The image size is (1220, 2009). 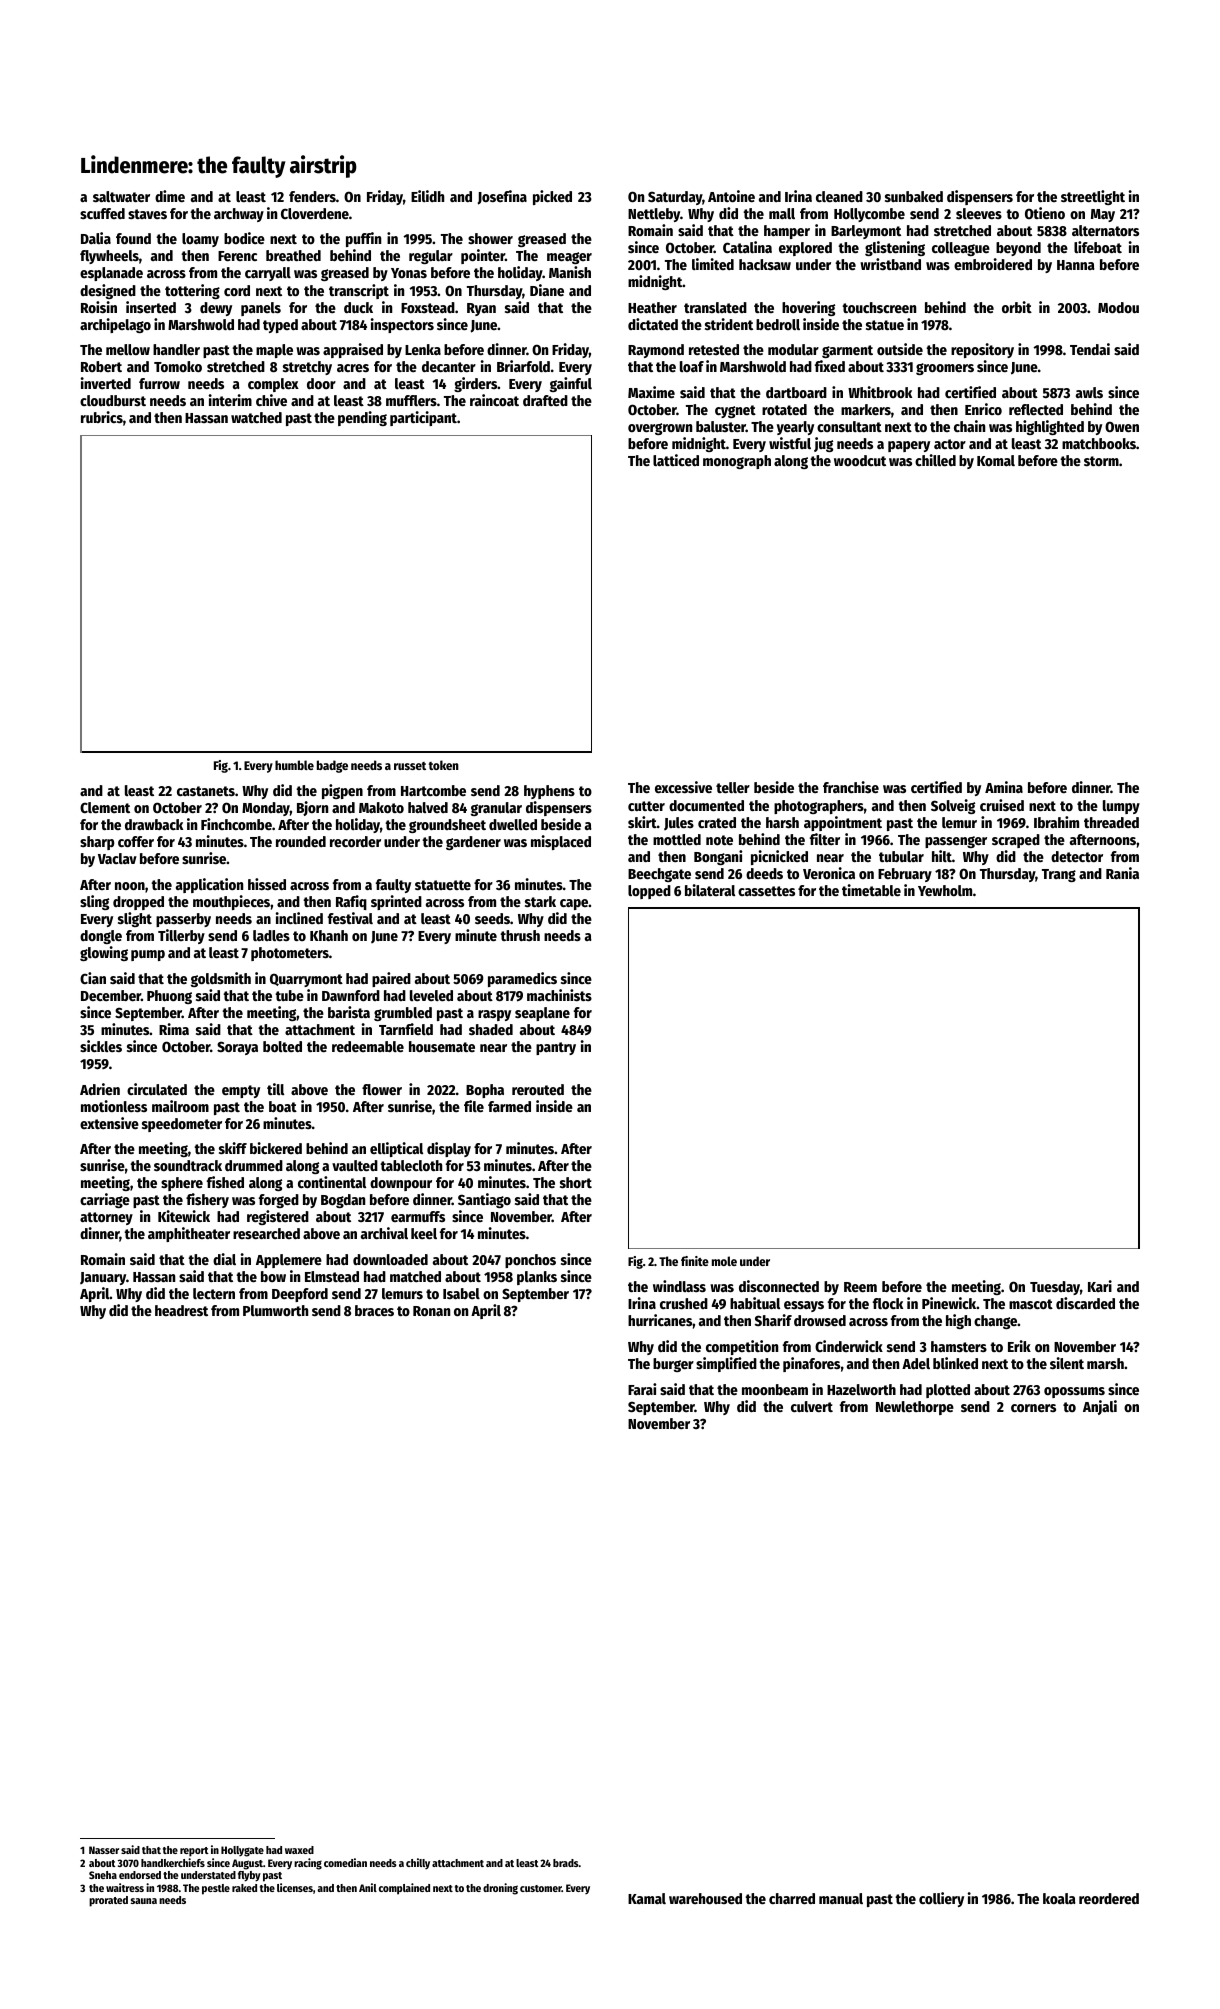 I want to click on picked, so click(x=552, y=197).
